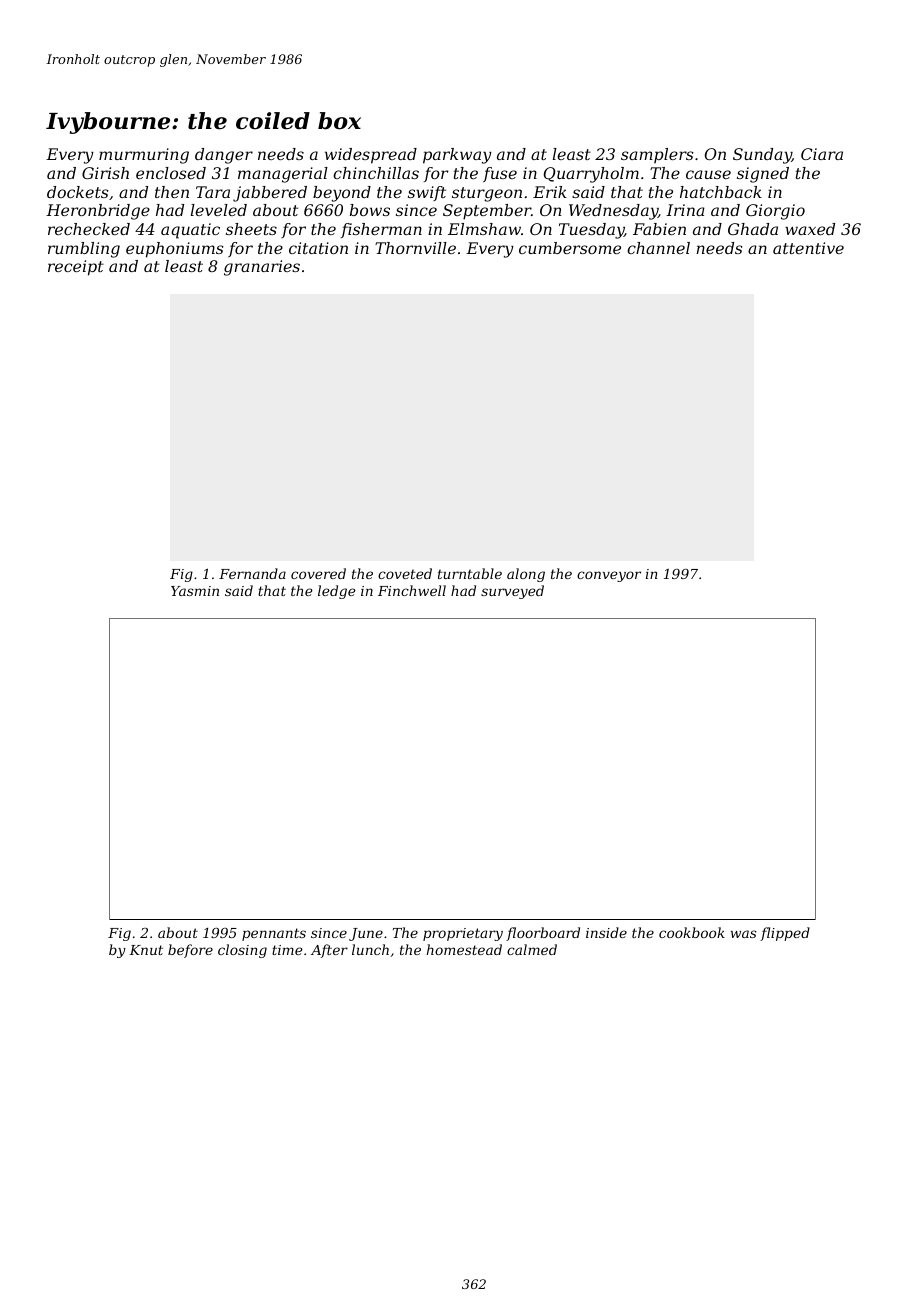  Describe the element at coordinates (658, 248) in the image. I see `channel` at that location.
